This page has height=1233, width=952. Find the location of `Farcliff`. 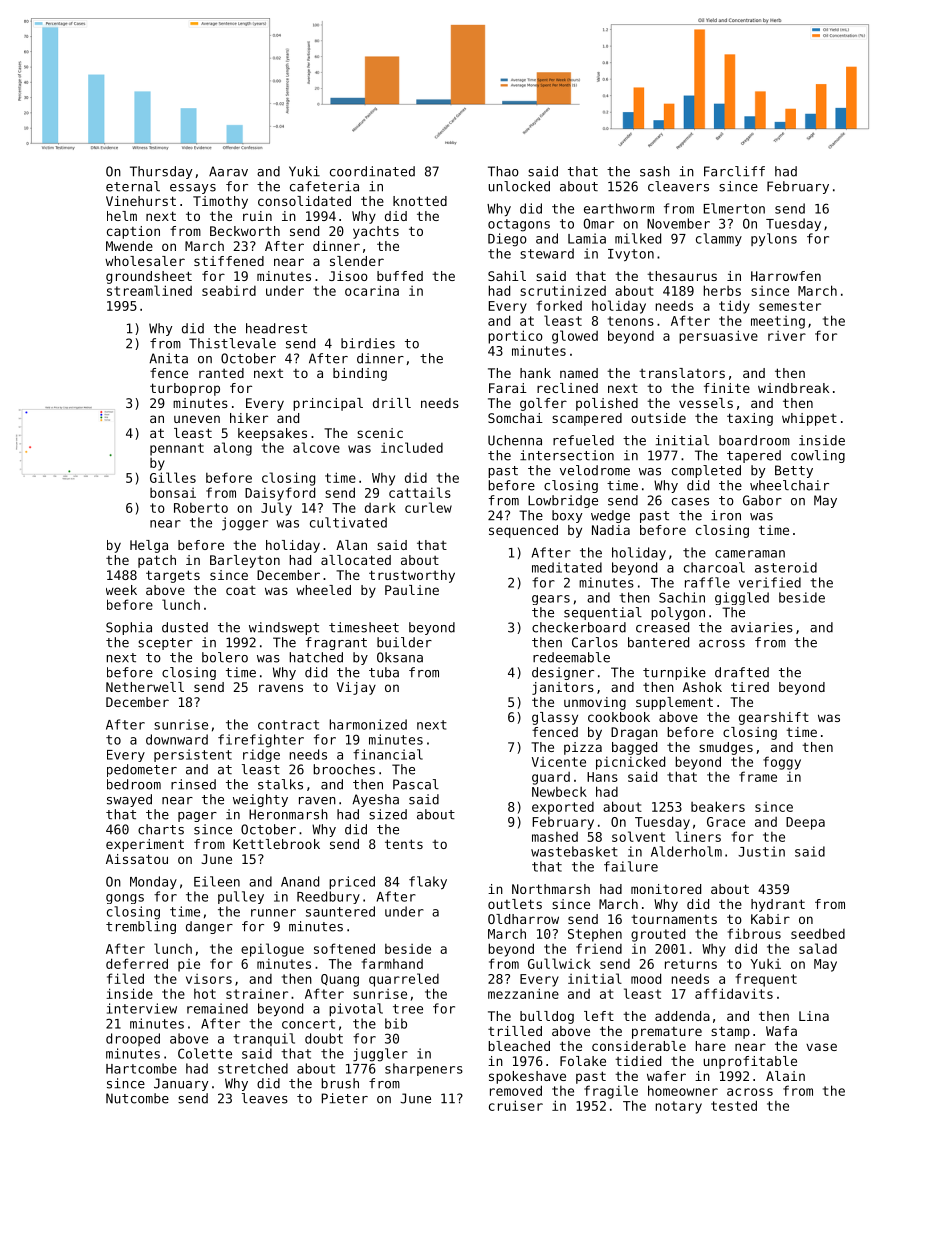

Farcliff is located at coordinates (734, 171).
